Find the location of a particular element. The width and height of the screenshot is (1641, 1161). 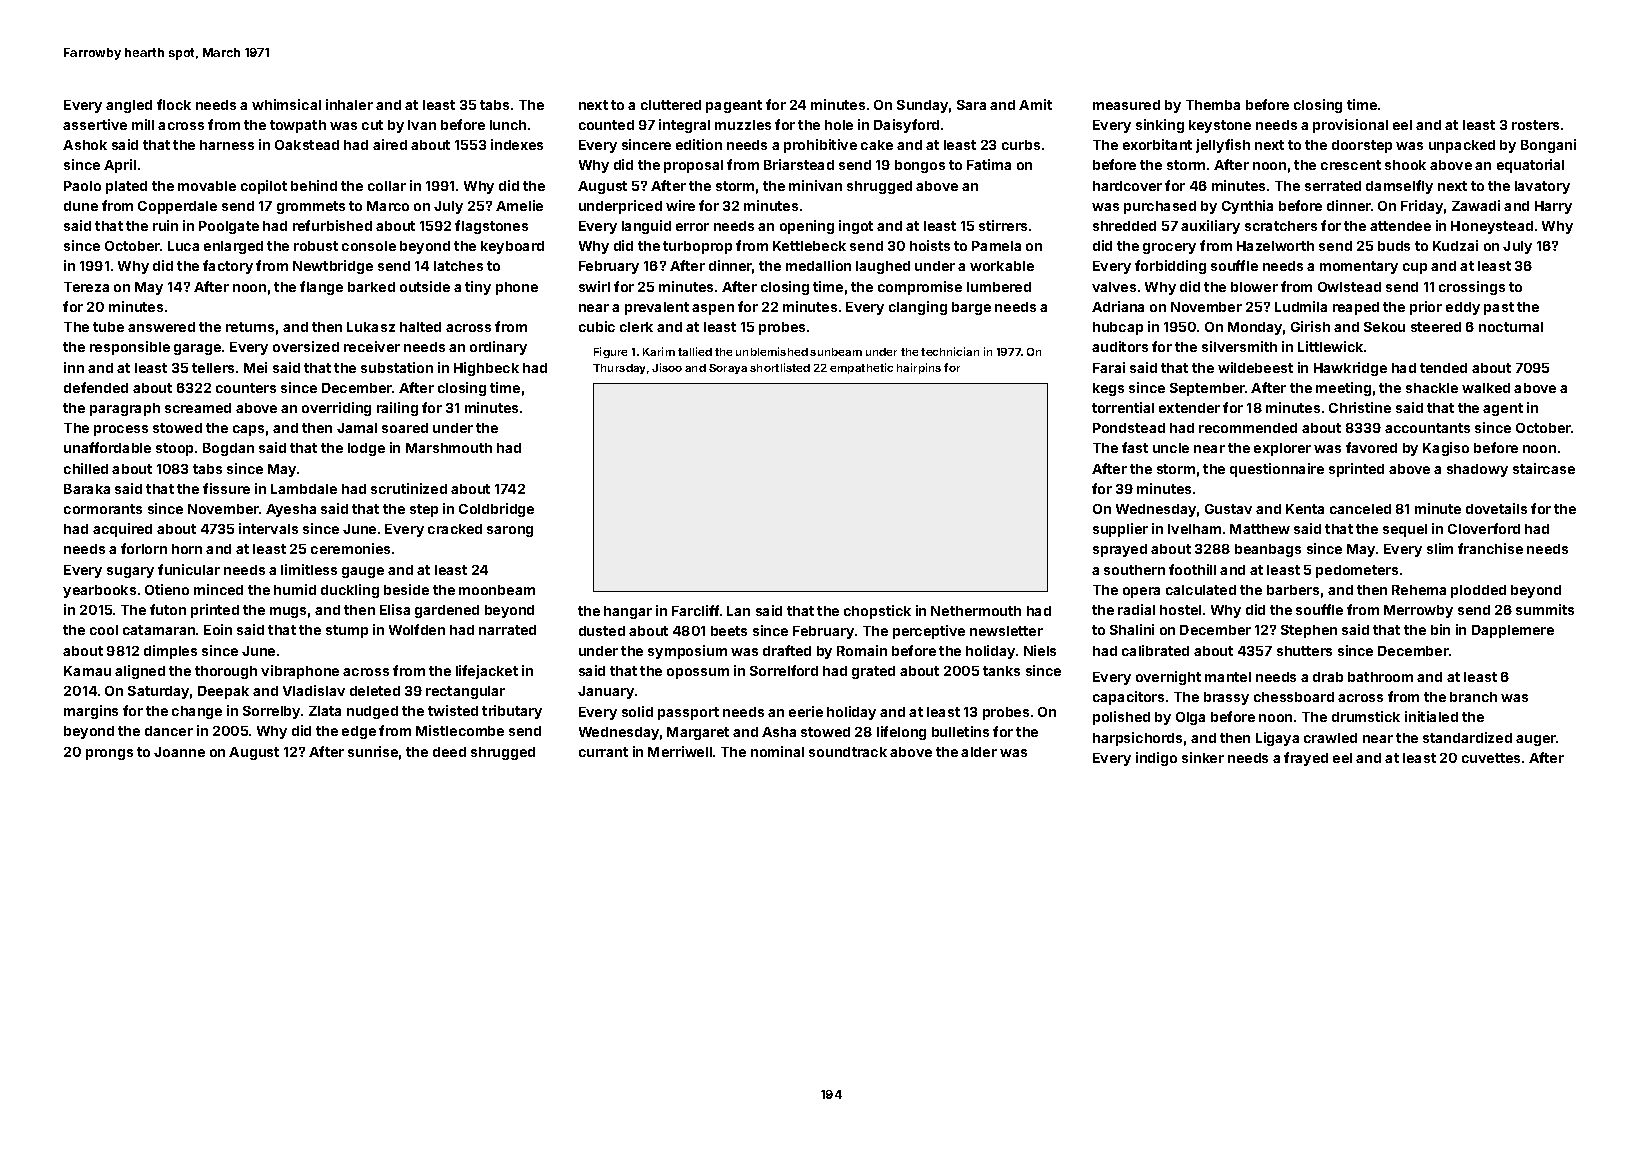

barge is located at coordinates (971, 308).
